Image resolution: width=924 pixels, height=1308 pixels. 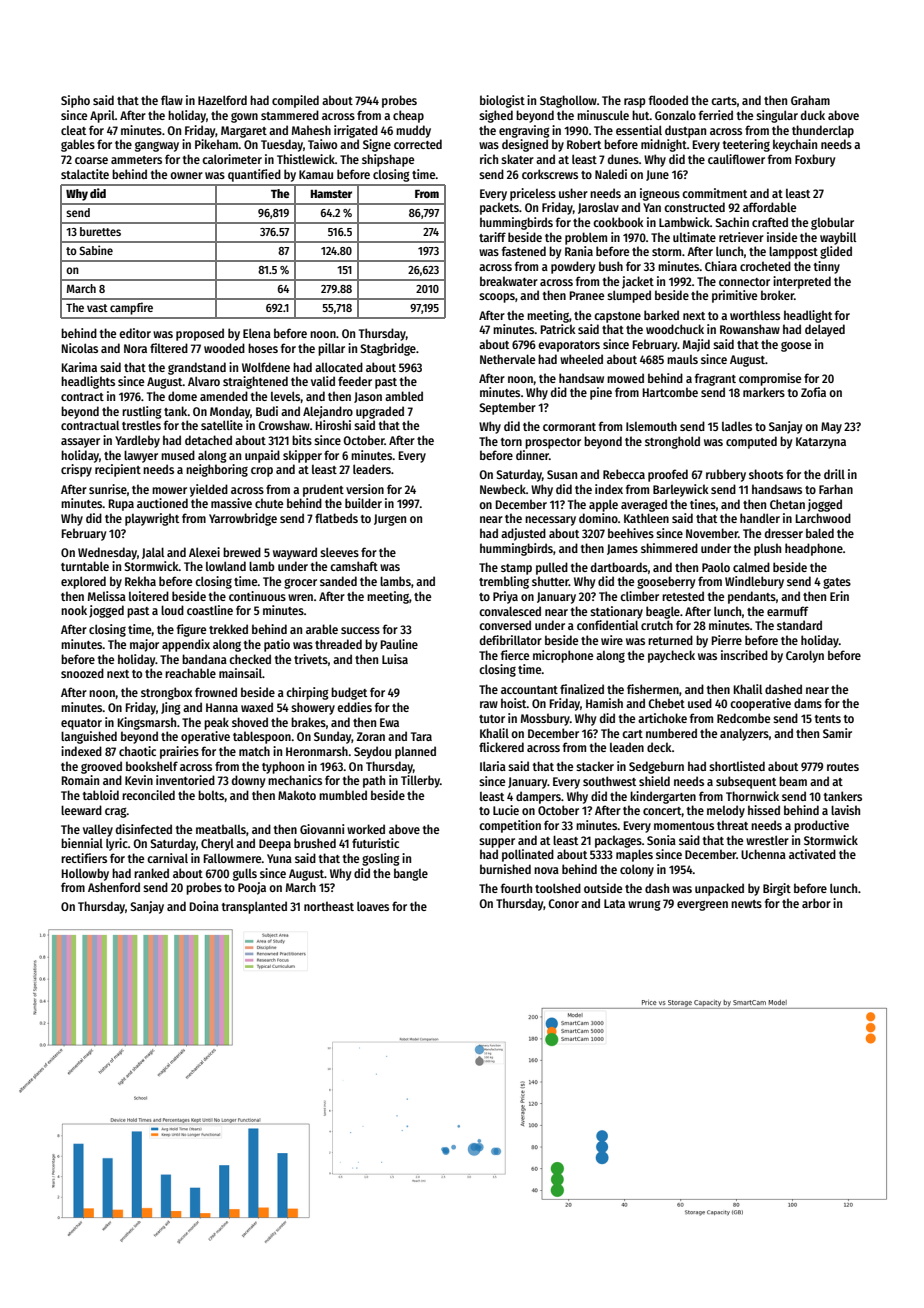 I want to click on fierce, so click(x=515, y=655).
